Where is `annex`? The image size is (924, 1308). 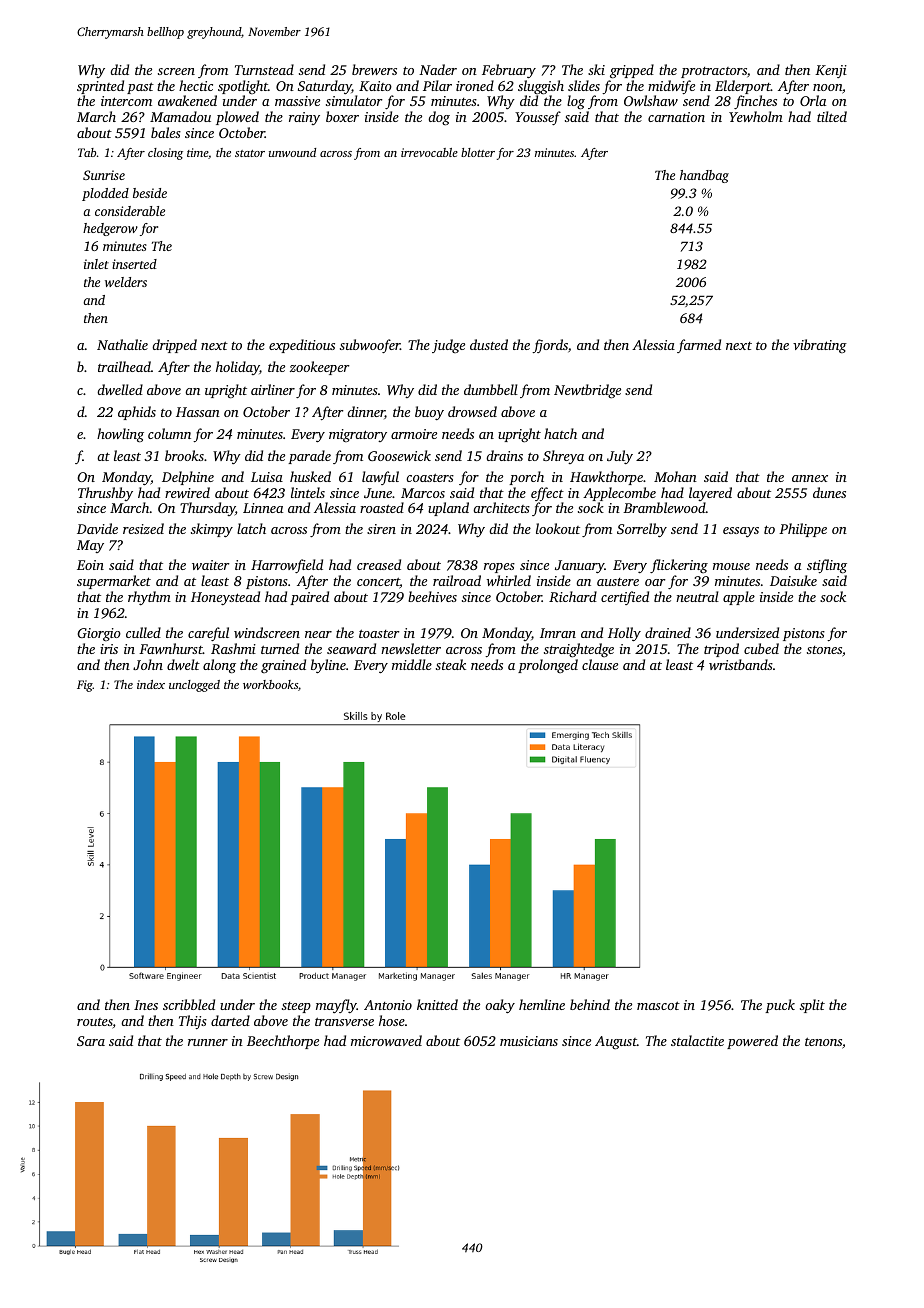 annex is located at coordinates (810, 478).
